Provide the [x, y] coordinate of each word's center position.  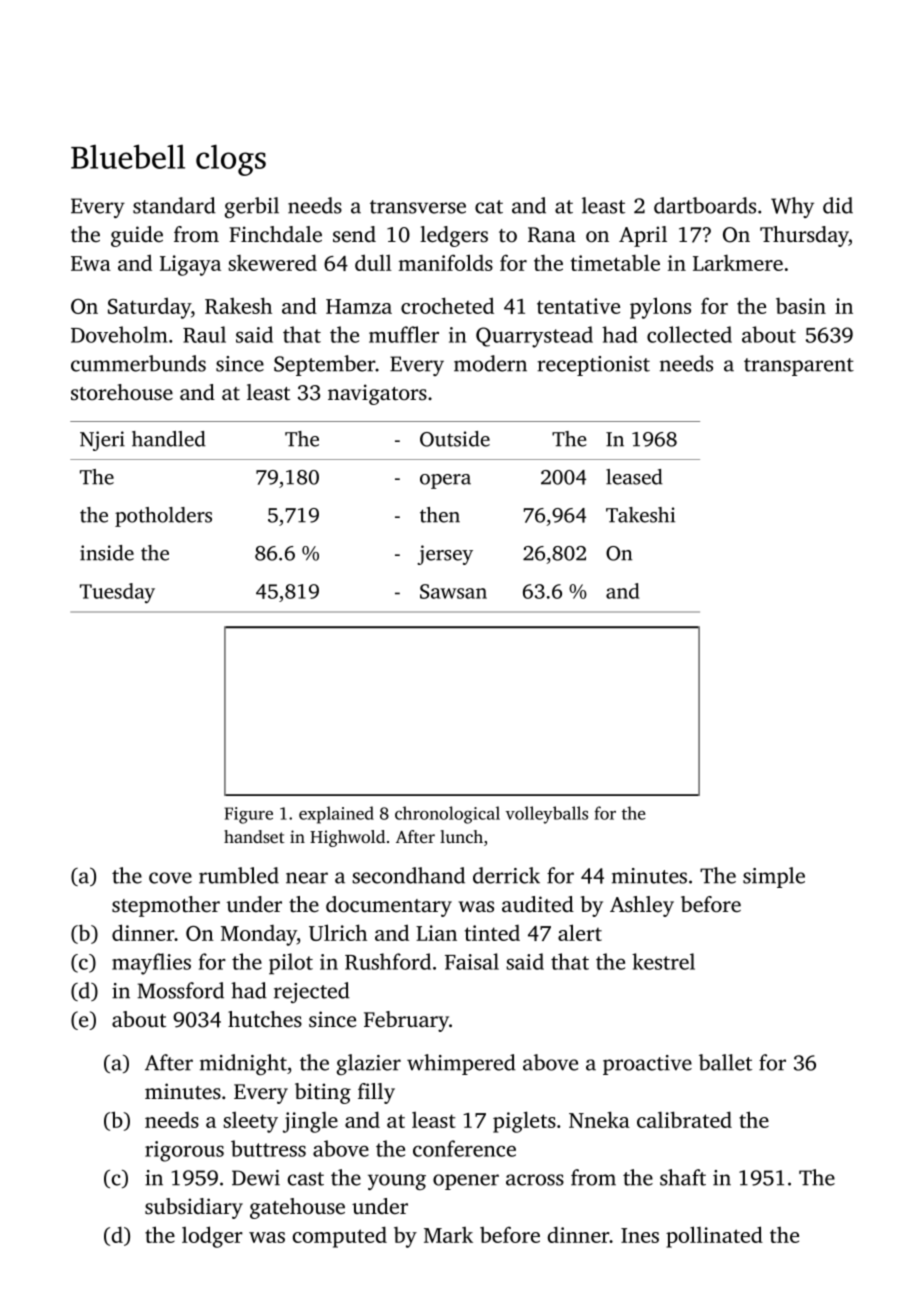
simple [774, 877]
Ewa [91, 263]
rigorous [184, 1151]
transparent [799, 367]
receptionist [593, 366]
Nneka [599, 1119]
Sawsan [453, 591]
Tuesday [117, 593]
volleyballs [547, 815]
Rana [552, 235]
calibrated [684, 1119]
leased [634, 477]
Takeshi [640, 515]
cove [170, 878]
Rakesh [238, 305]
